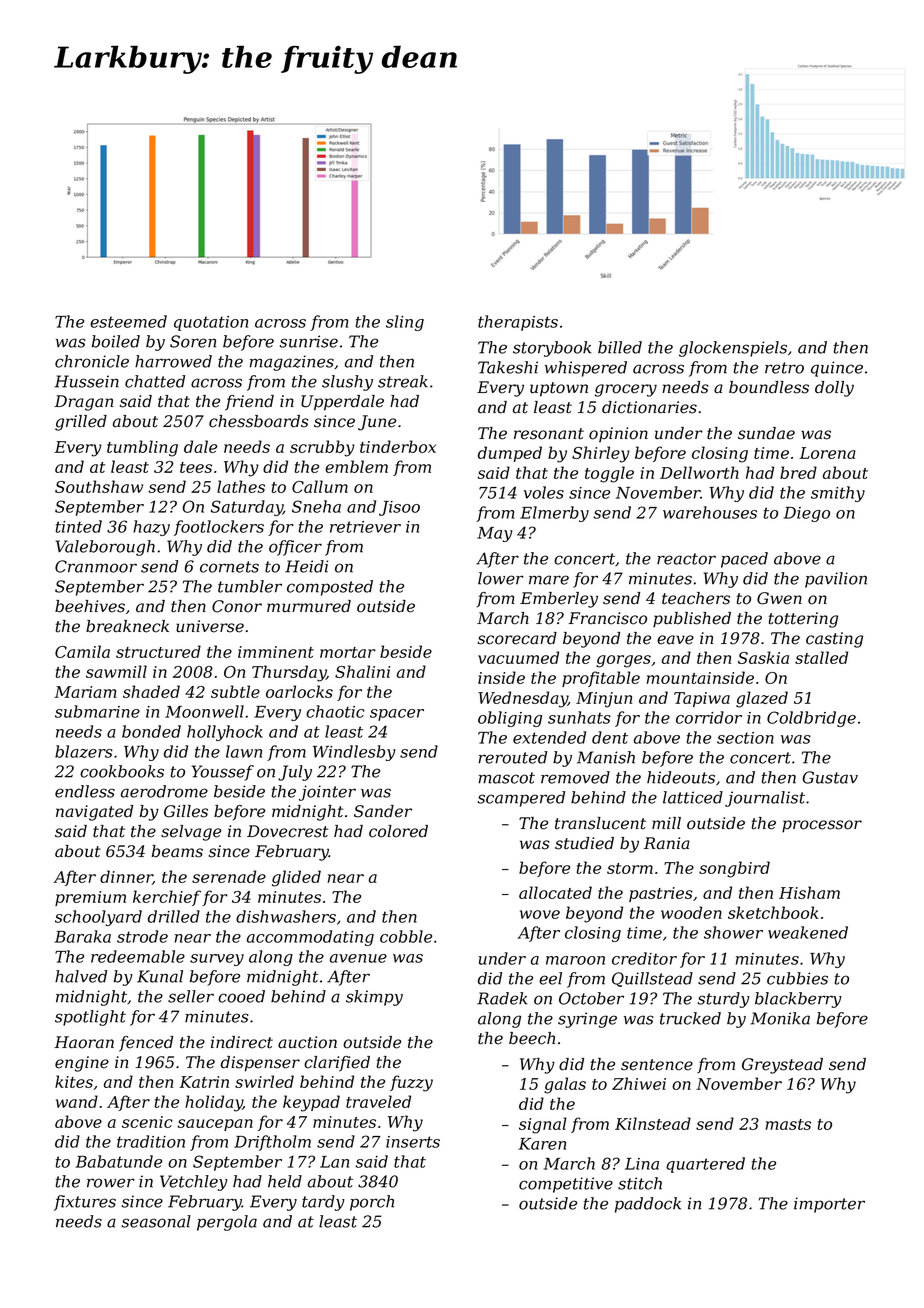 This page has height=1308, width=924. Describe the element at coordinates (549, 434) in the page. I see `resonant` at that location.
